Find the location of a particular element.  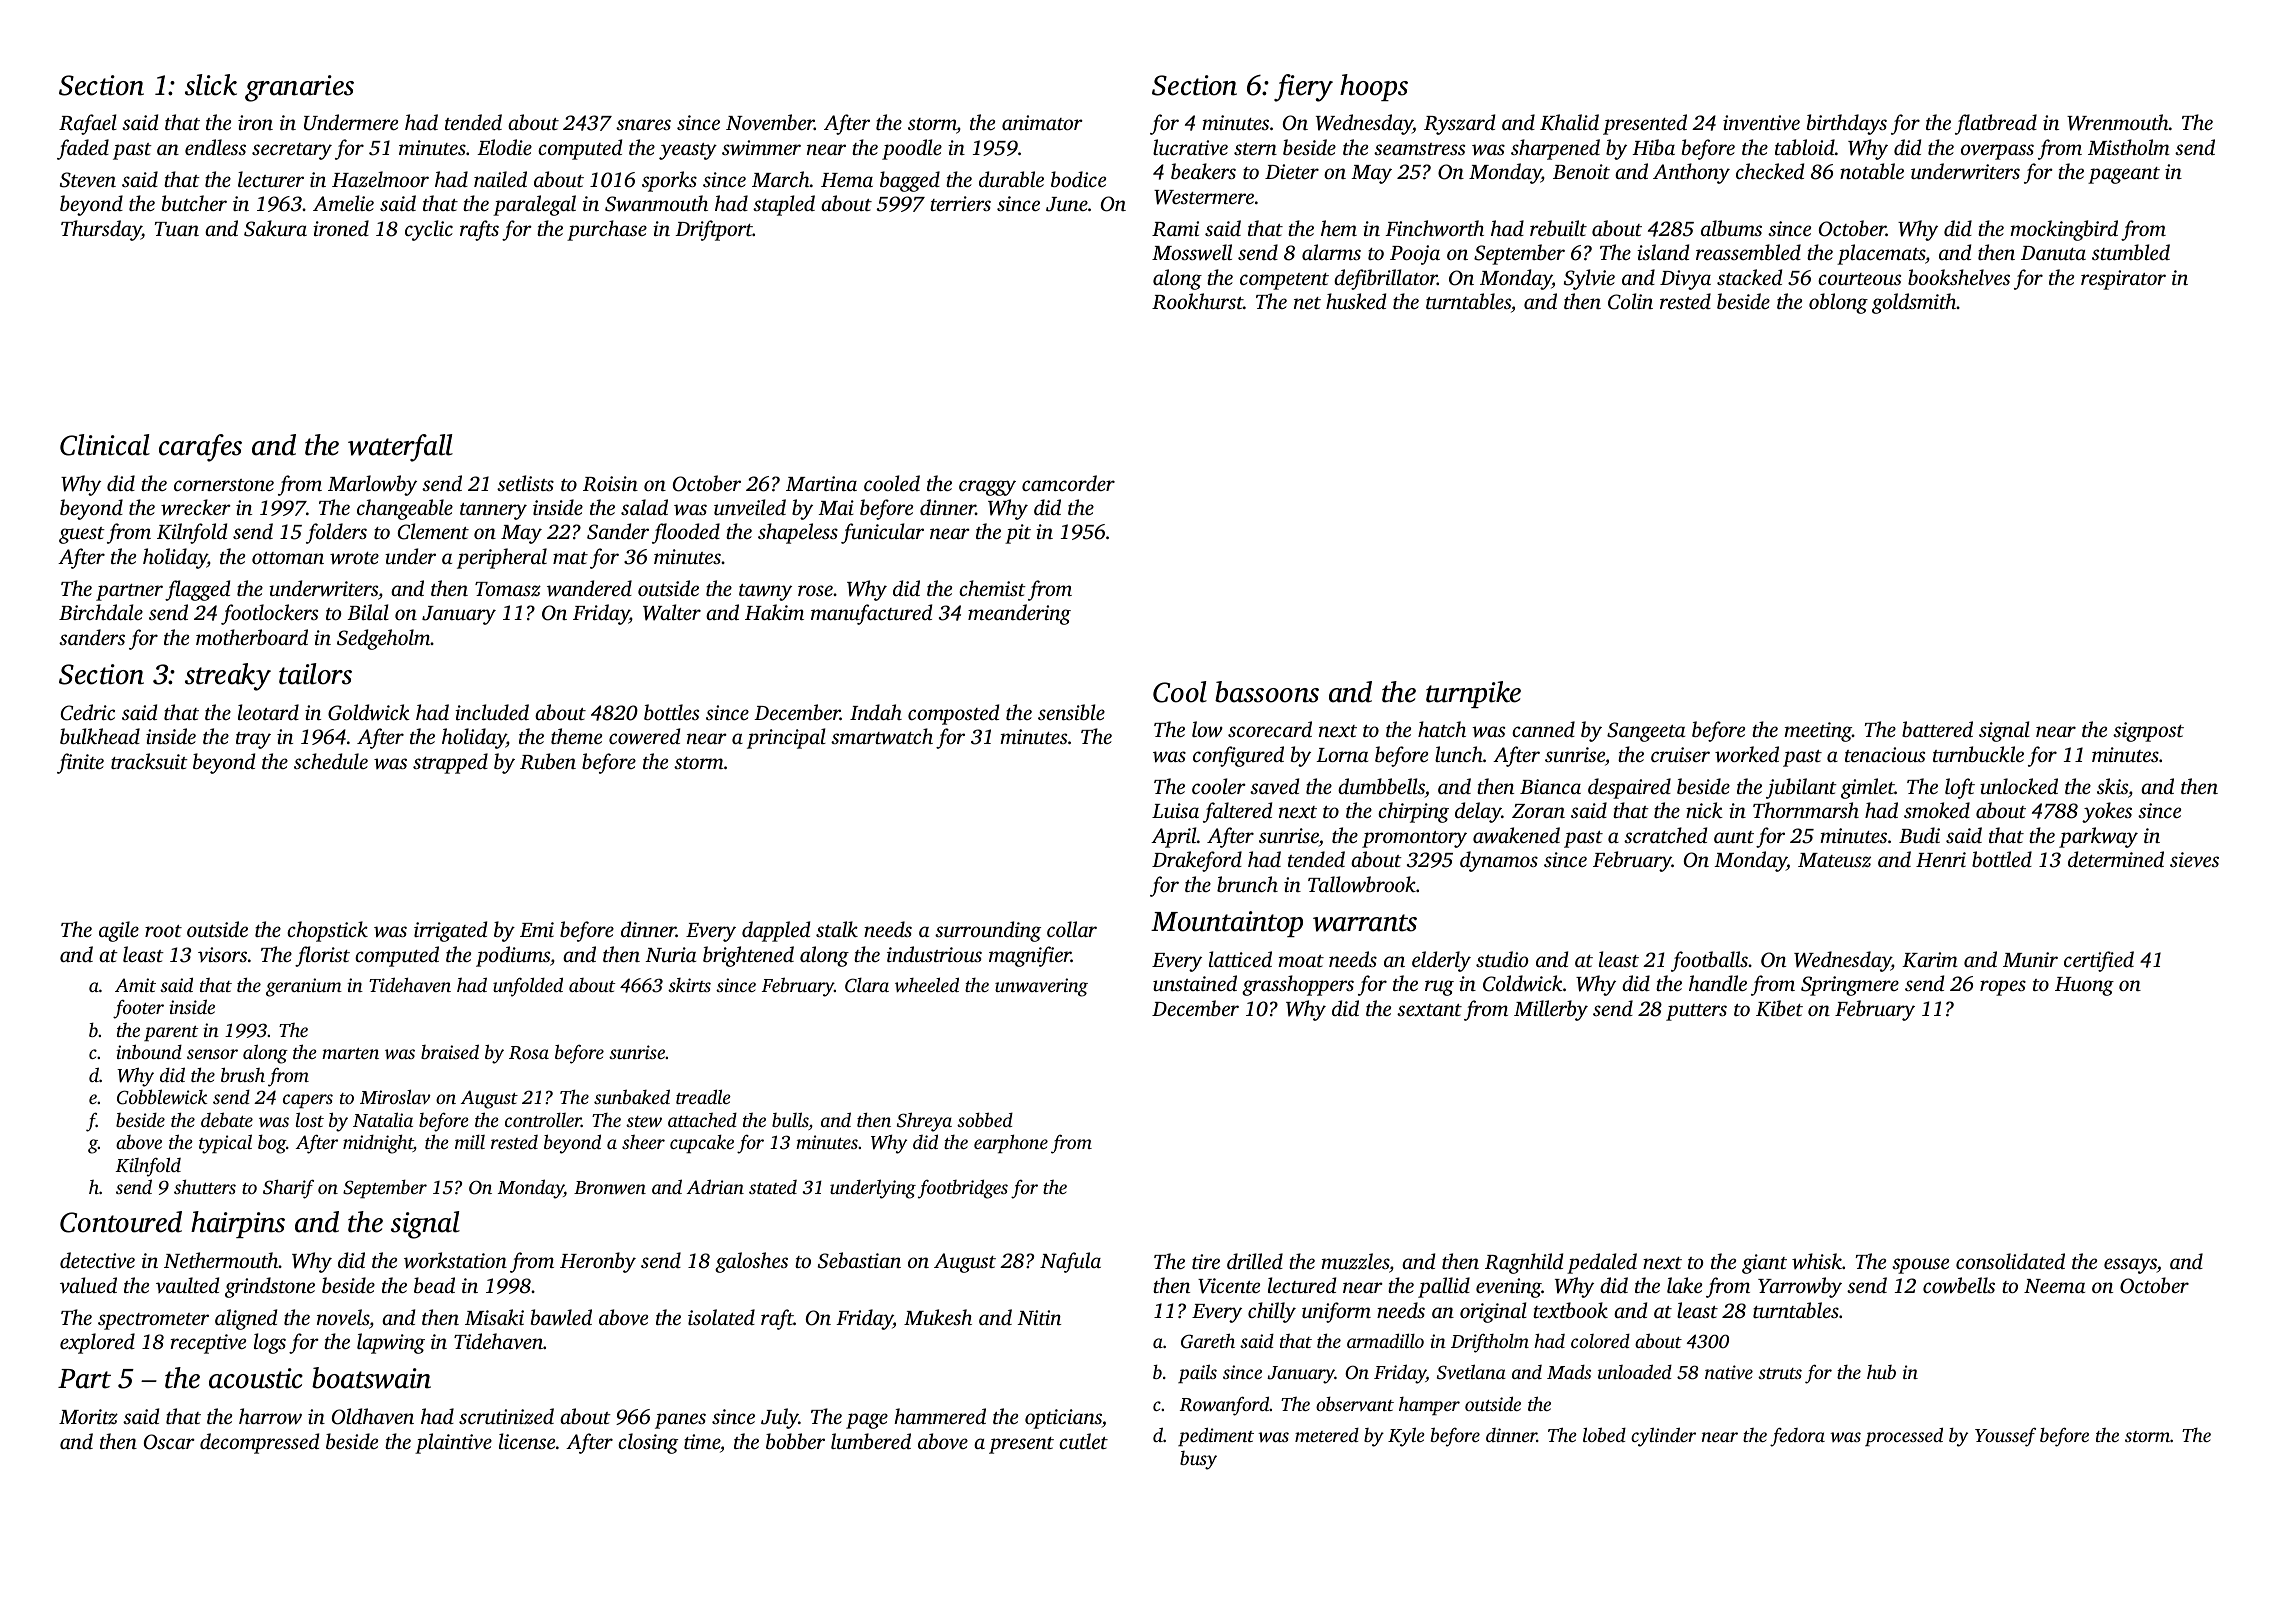

goldsmith is located at coordinates (1914, 303).
